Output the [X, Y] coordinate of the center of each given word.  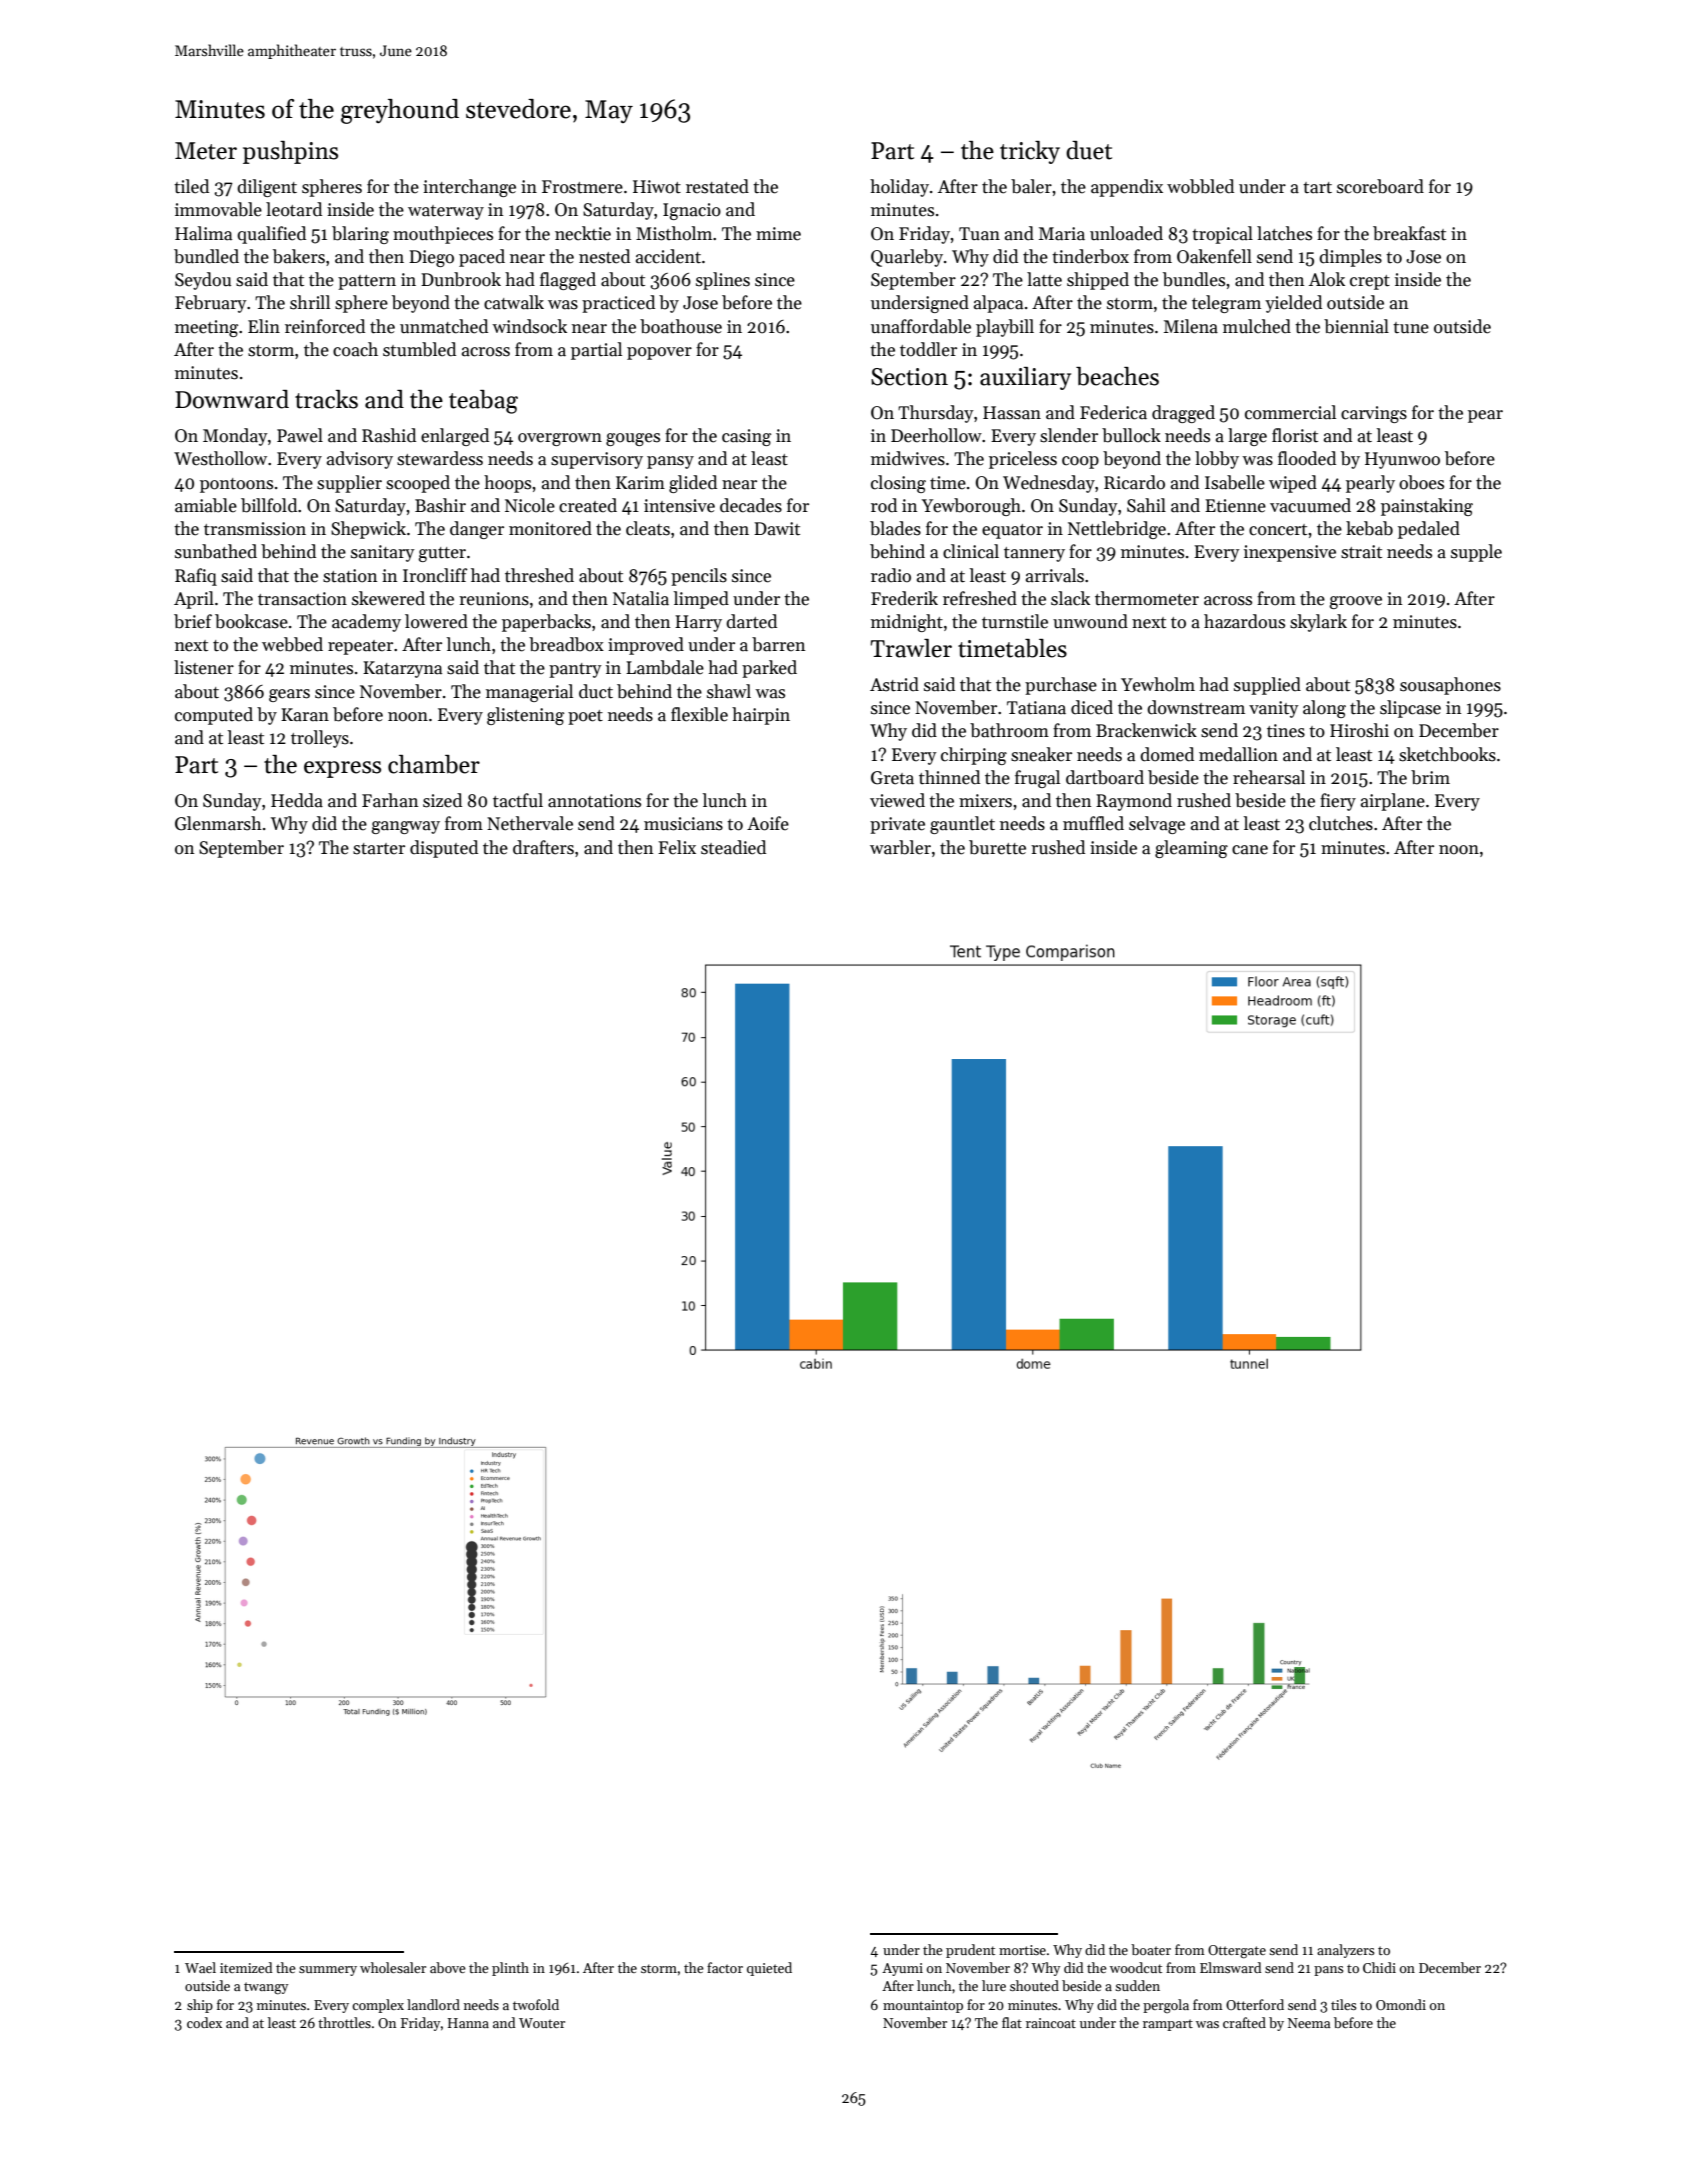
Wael [200, 1967]
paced [482, 258]
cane [1250, 850]
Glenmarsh [218, 823]
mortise [1022, 1950]
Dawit [777, 529]
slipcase [1410, 709]
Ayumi [902, 1969]
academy [366, 623]
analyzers [1345, 1951]
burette [997, 847]
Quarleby [907, 258]
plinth [510, 1969]
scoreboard [1380, 186]
